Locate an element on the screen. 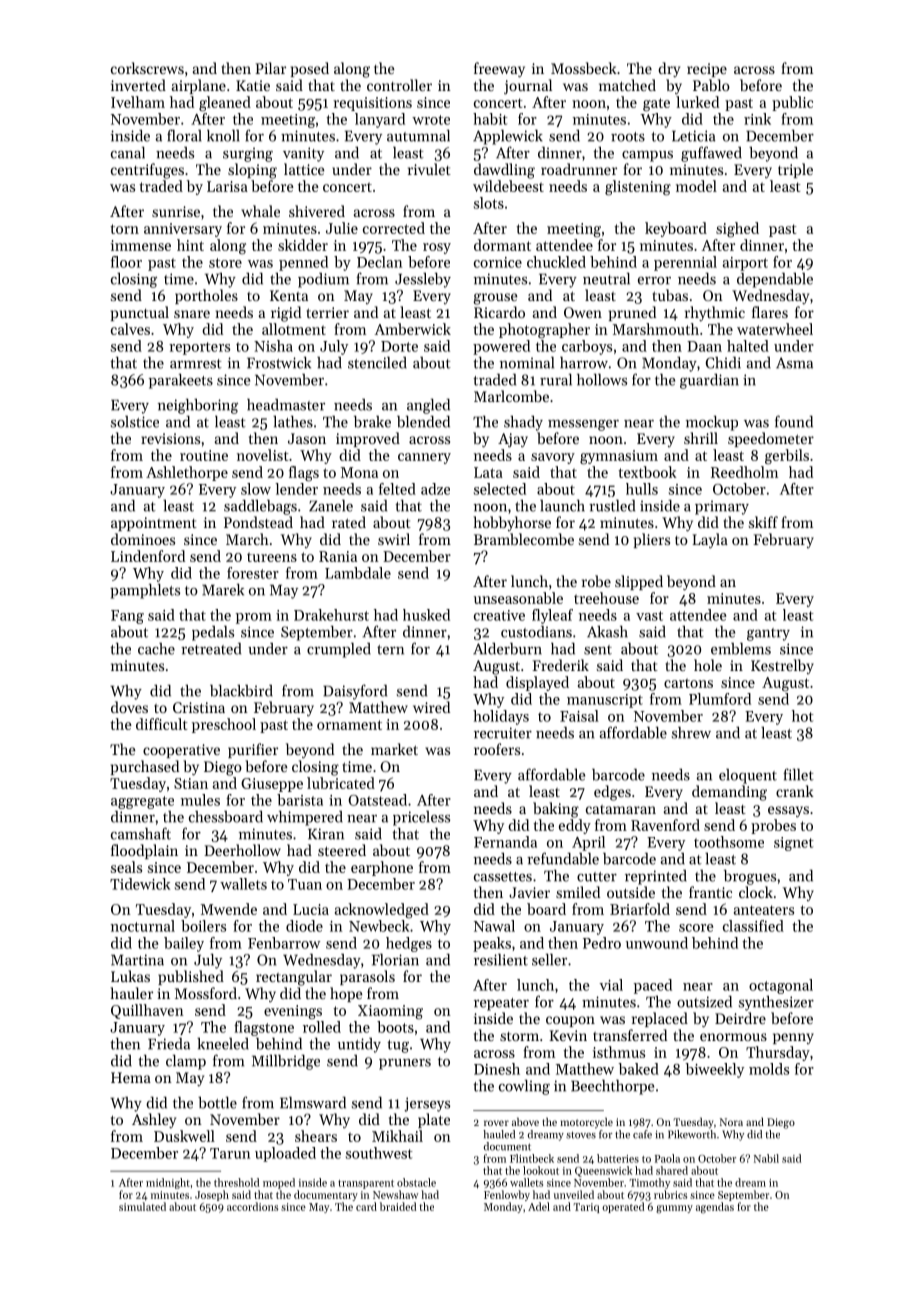  Kestrelby is located at coordinates (782, 666).
